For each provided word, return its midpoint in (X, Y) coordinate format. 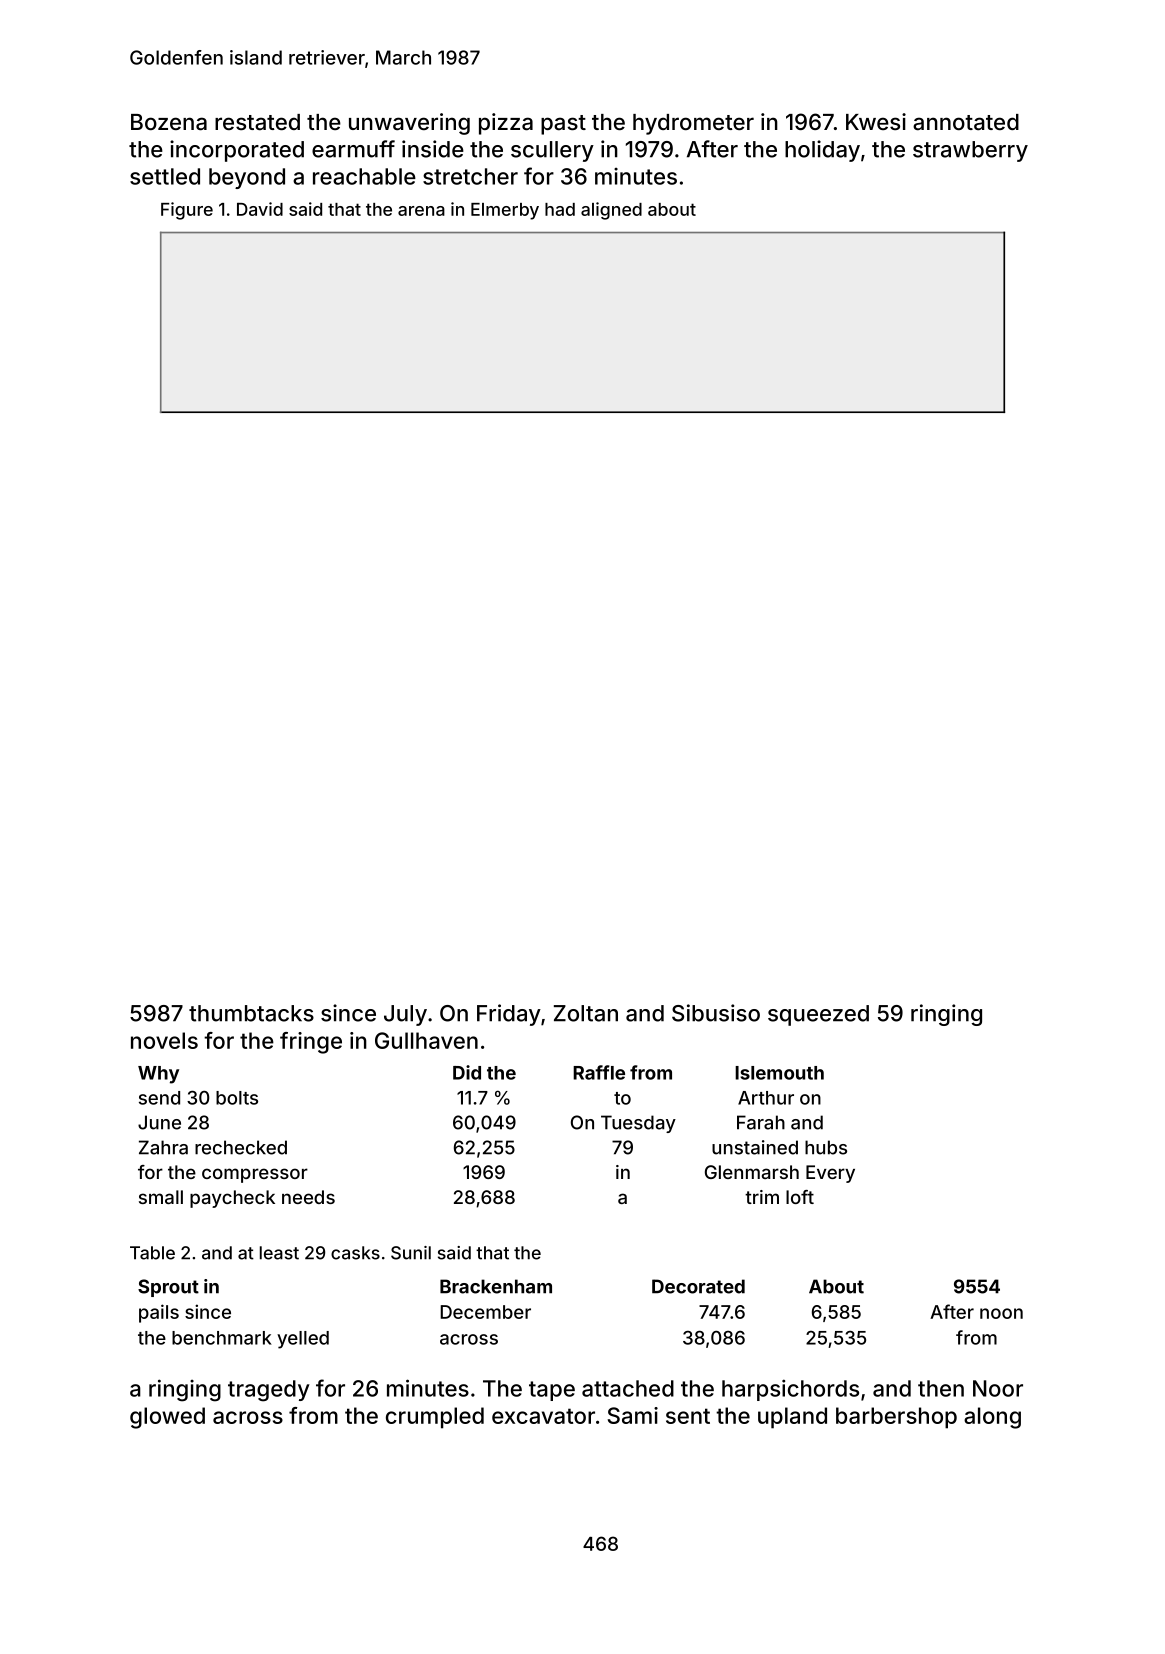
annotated (966, 122)
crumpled (435, 1418)
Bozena (169, 122)
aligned (611, 211)
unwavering (409, 124)
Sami (633, 1415)
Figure (187, 211)
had (560, 209)
